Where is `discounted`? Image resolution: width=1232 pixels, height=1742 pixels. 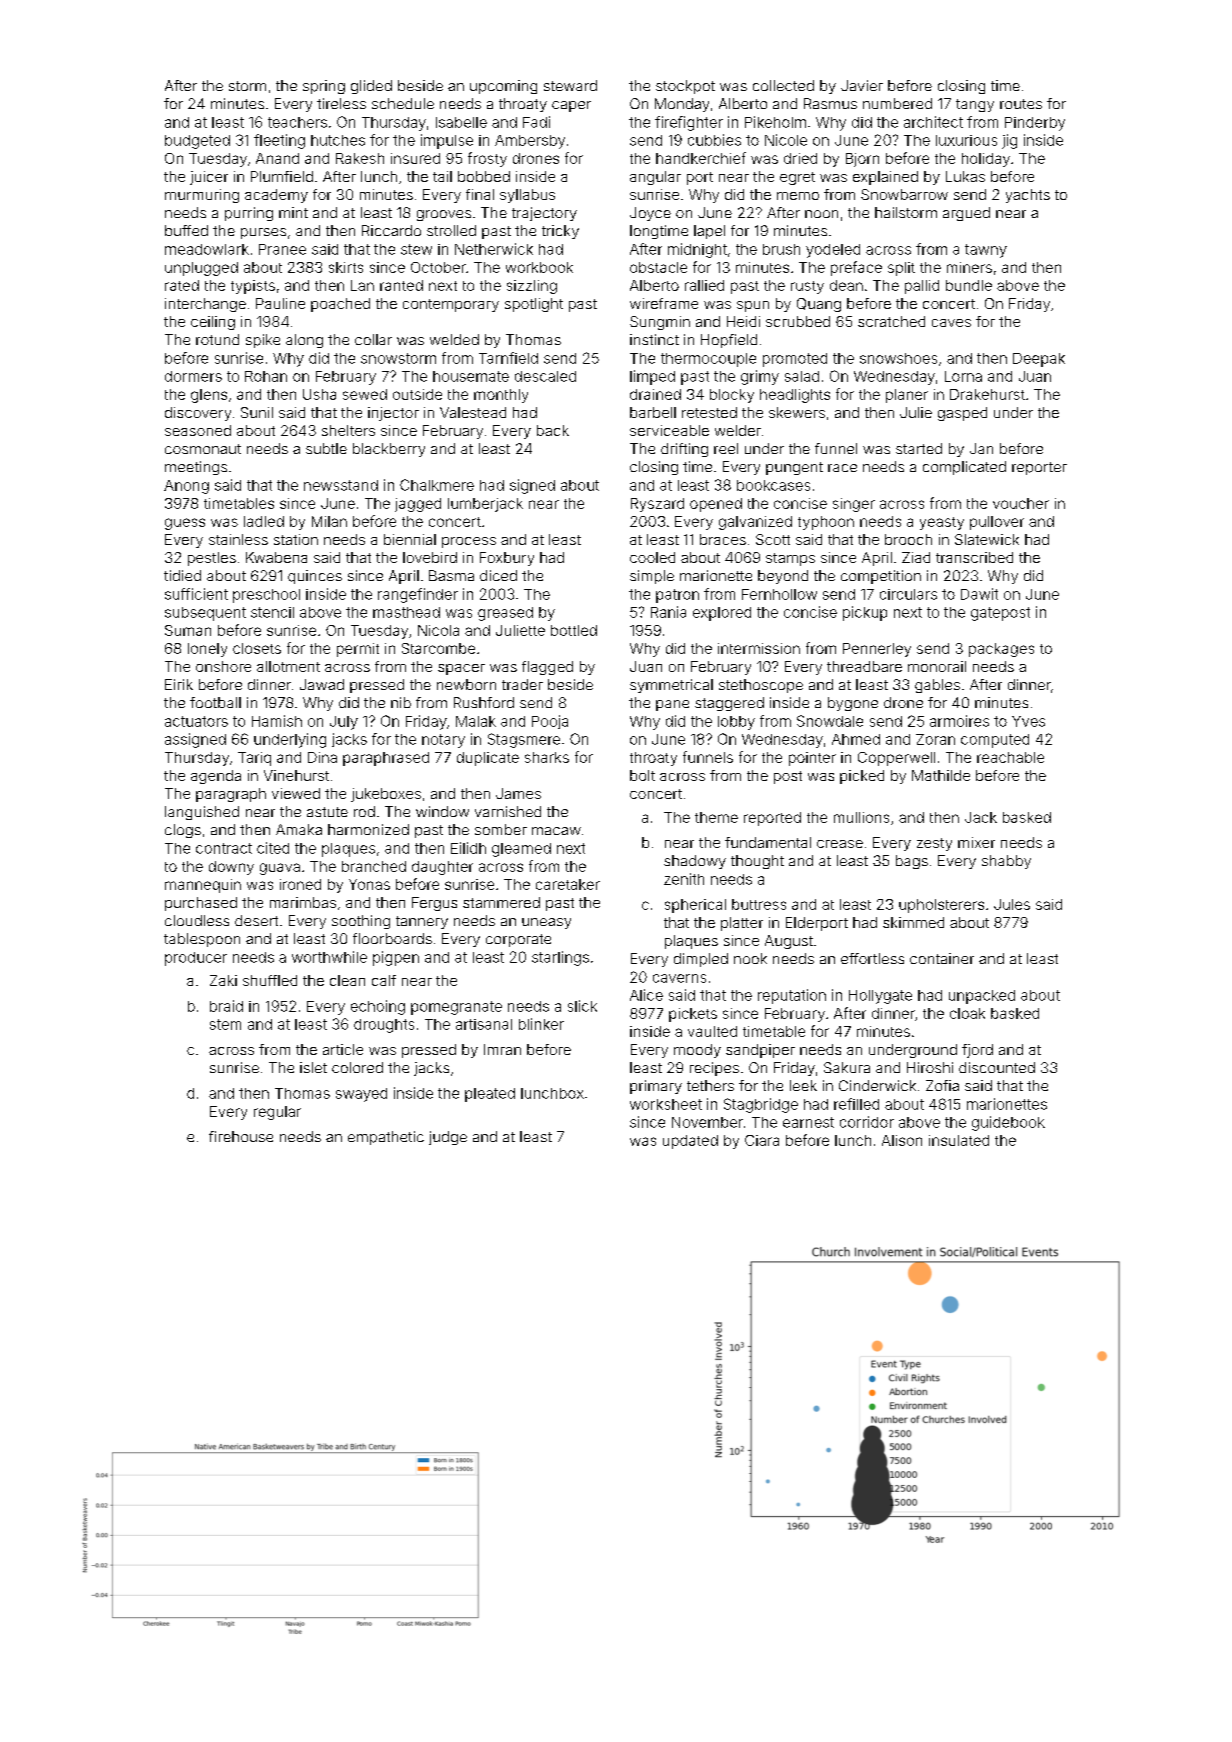
discounted is located at coordinates (997, 1067).
